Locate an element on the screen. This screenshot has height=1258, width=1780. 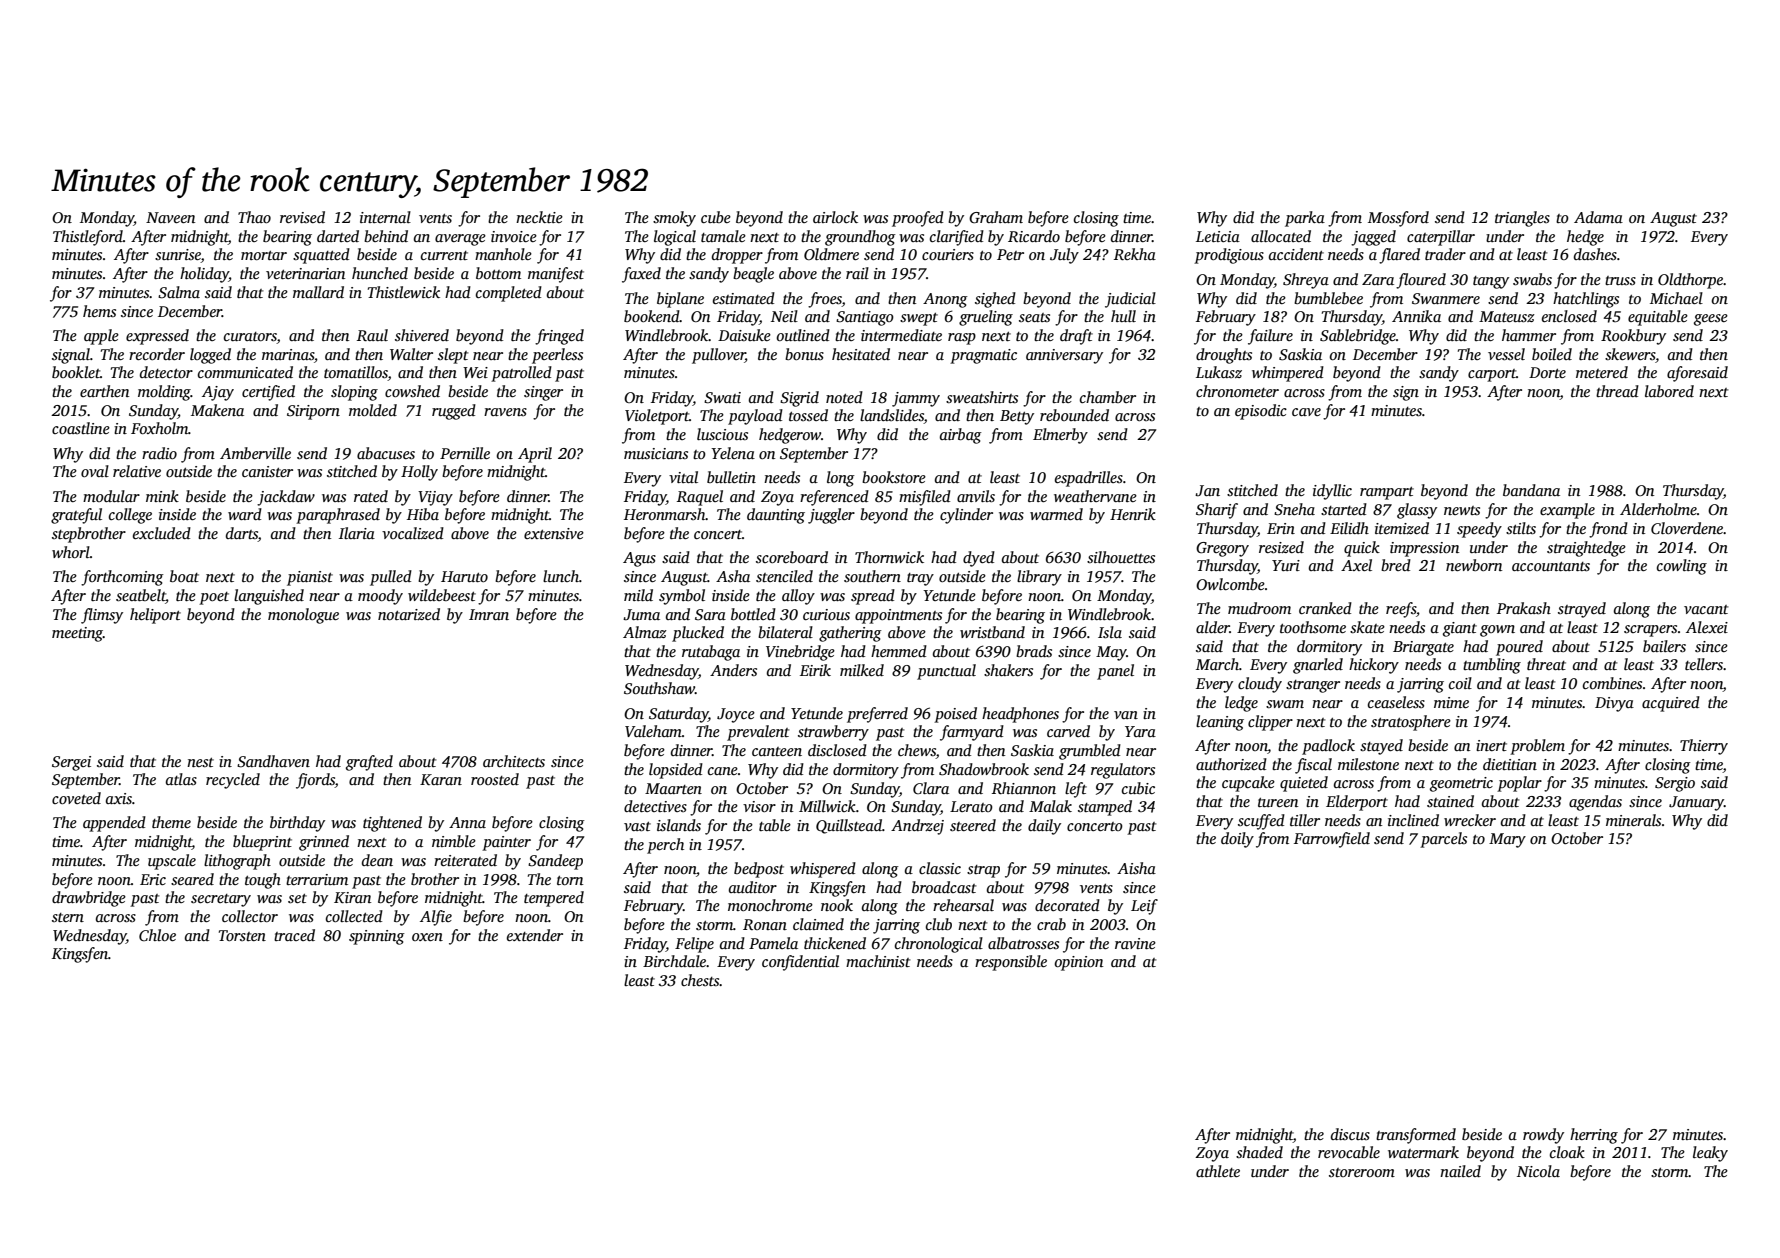
extensive is located at coordinates (554, 534).
